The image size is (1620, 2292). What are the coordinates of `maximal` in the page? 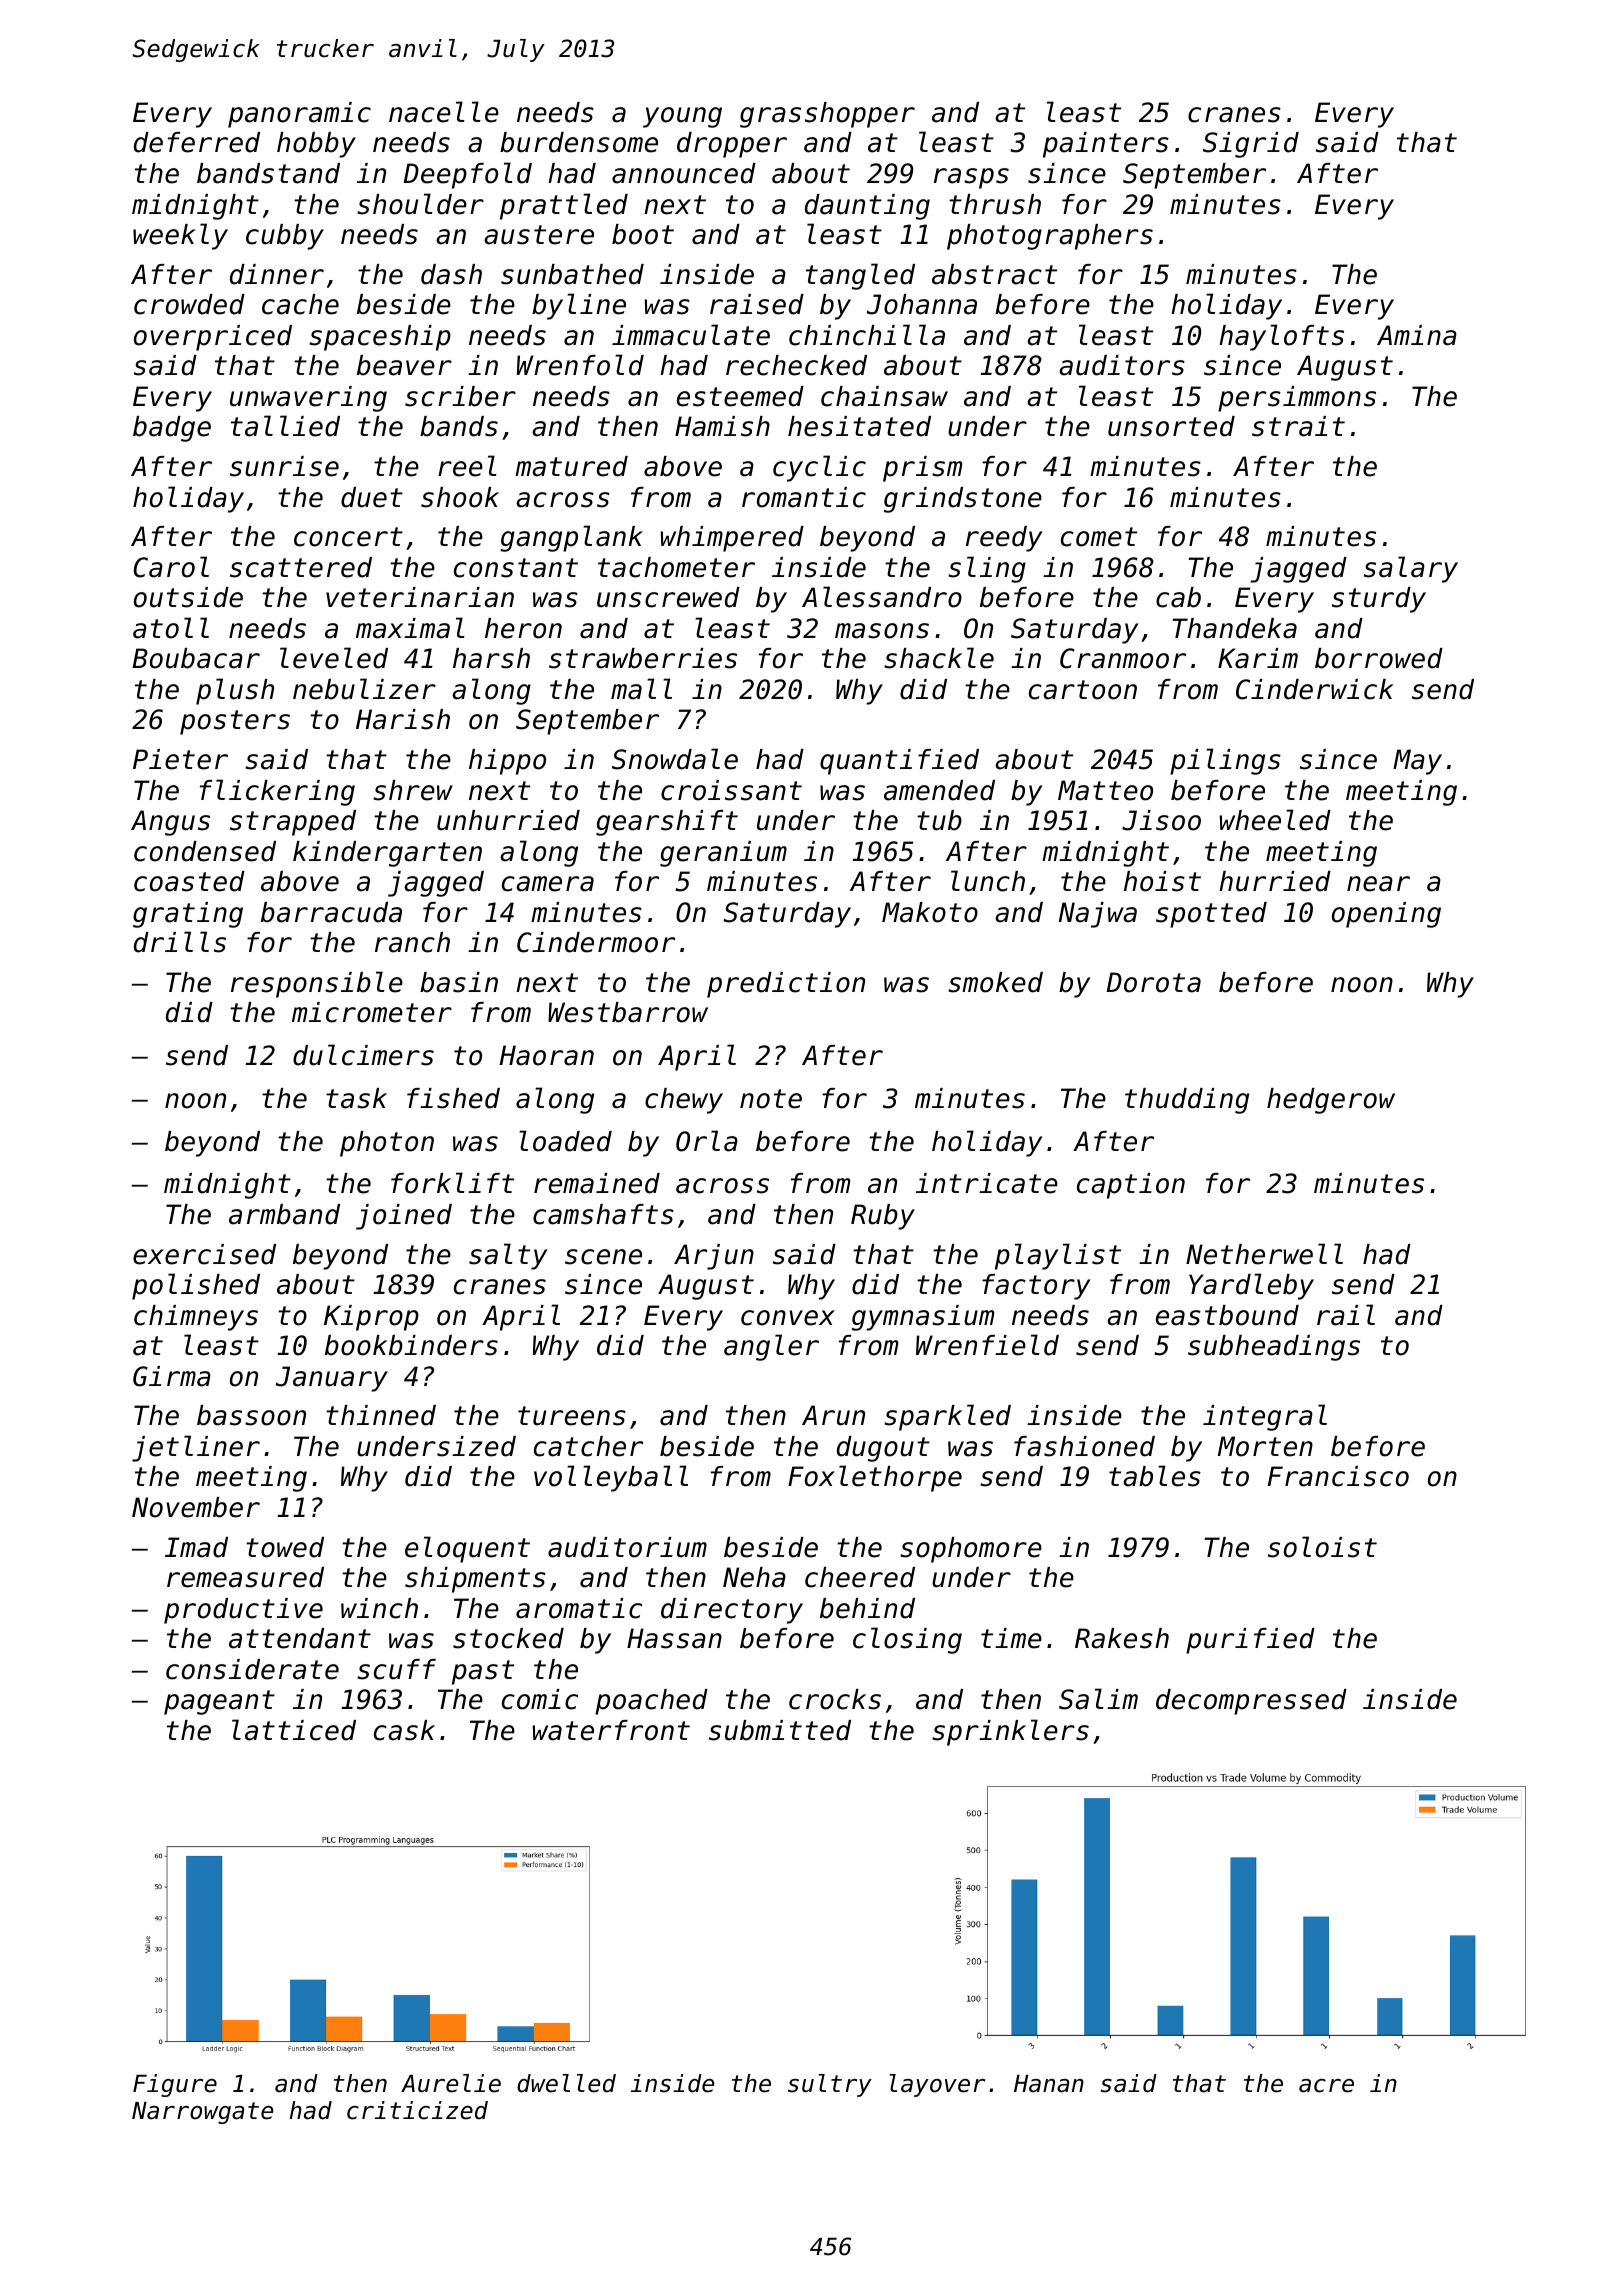 It's located at (410, 628).
